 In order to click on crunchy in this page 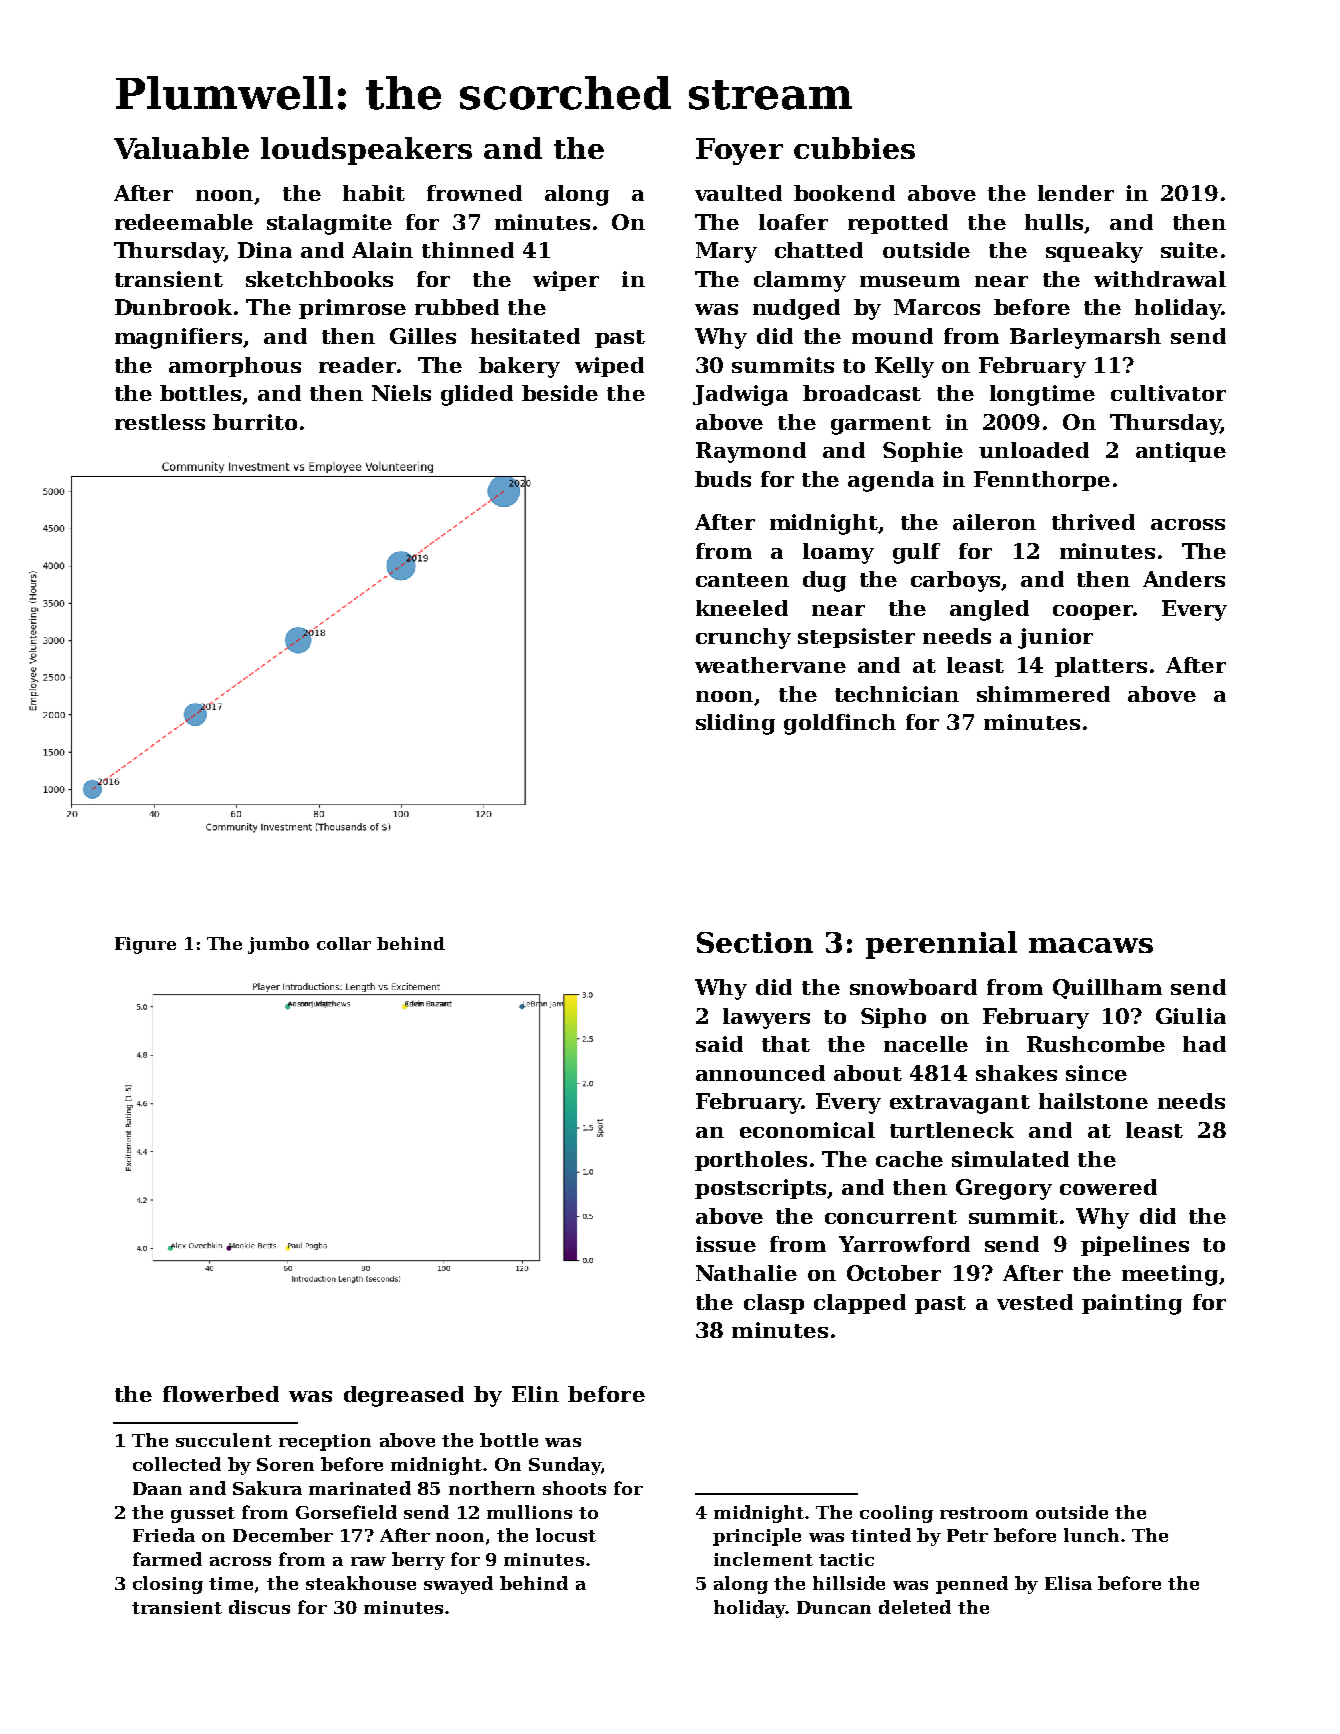, I will do `click(743, 638)`.
